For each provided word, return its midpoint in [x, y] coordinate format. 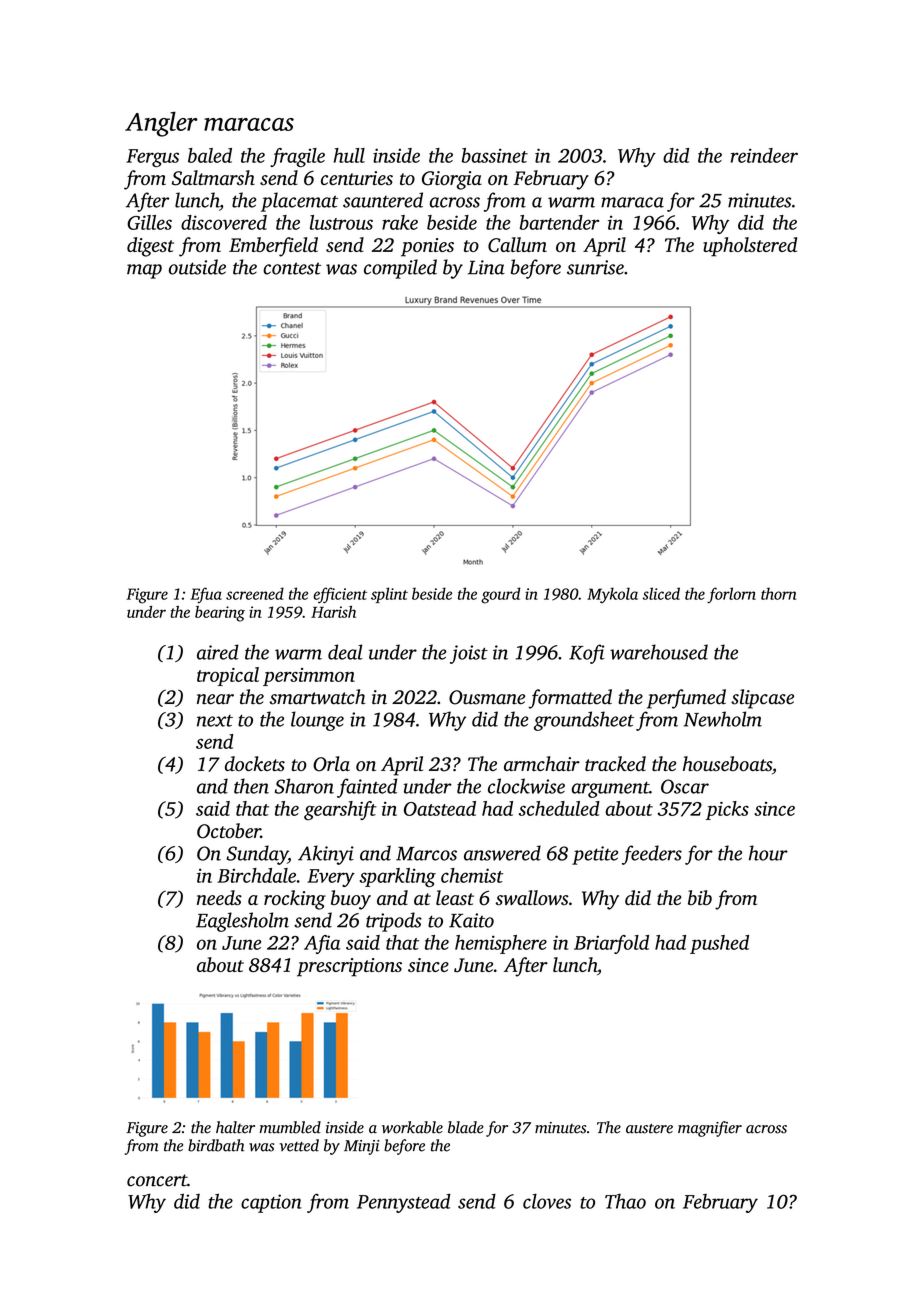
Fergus [152, 158]
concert [157, 1180]
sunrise [595, 267]
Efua [206, 595]
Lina [486, 267]
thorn [778, 593]
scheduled [559, 808]
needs [219, 898]
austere [649, 1128]
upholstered [750, 247]
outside [197, 267]
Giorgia [452, 180]
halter [235, 1127]
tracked [615, 763]
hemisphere [501, 944]
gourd [500, 595]
